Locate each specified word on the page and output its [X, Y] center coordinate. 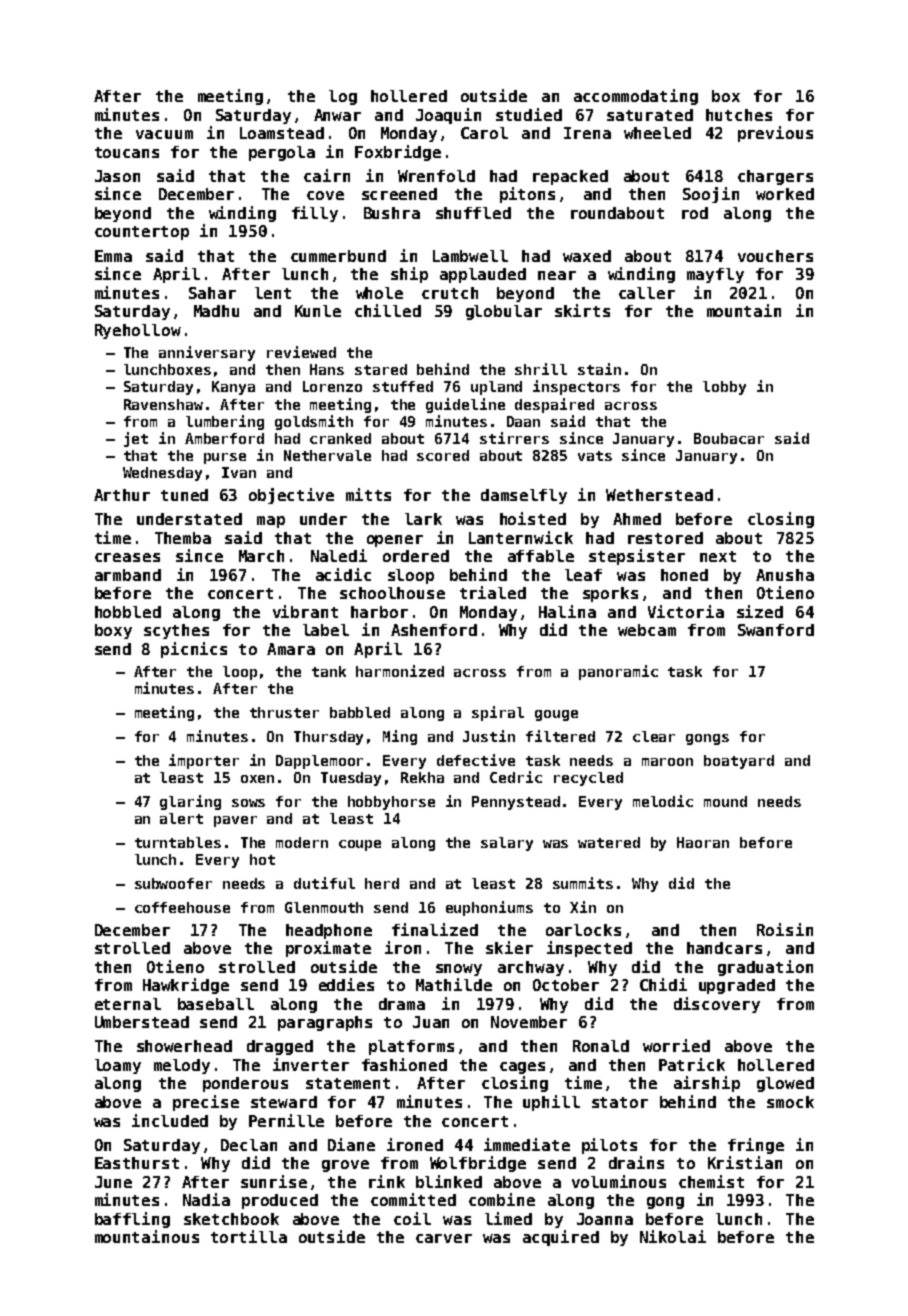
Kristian [745, 1162]
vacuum [164, 134]
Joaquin [448, 116]
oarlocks [583, 930]
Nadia [206, 1199]
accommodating [636, 97]
